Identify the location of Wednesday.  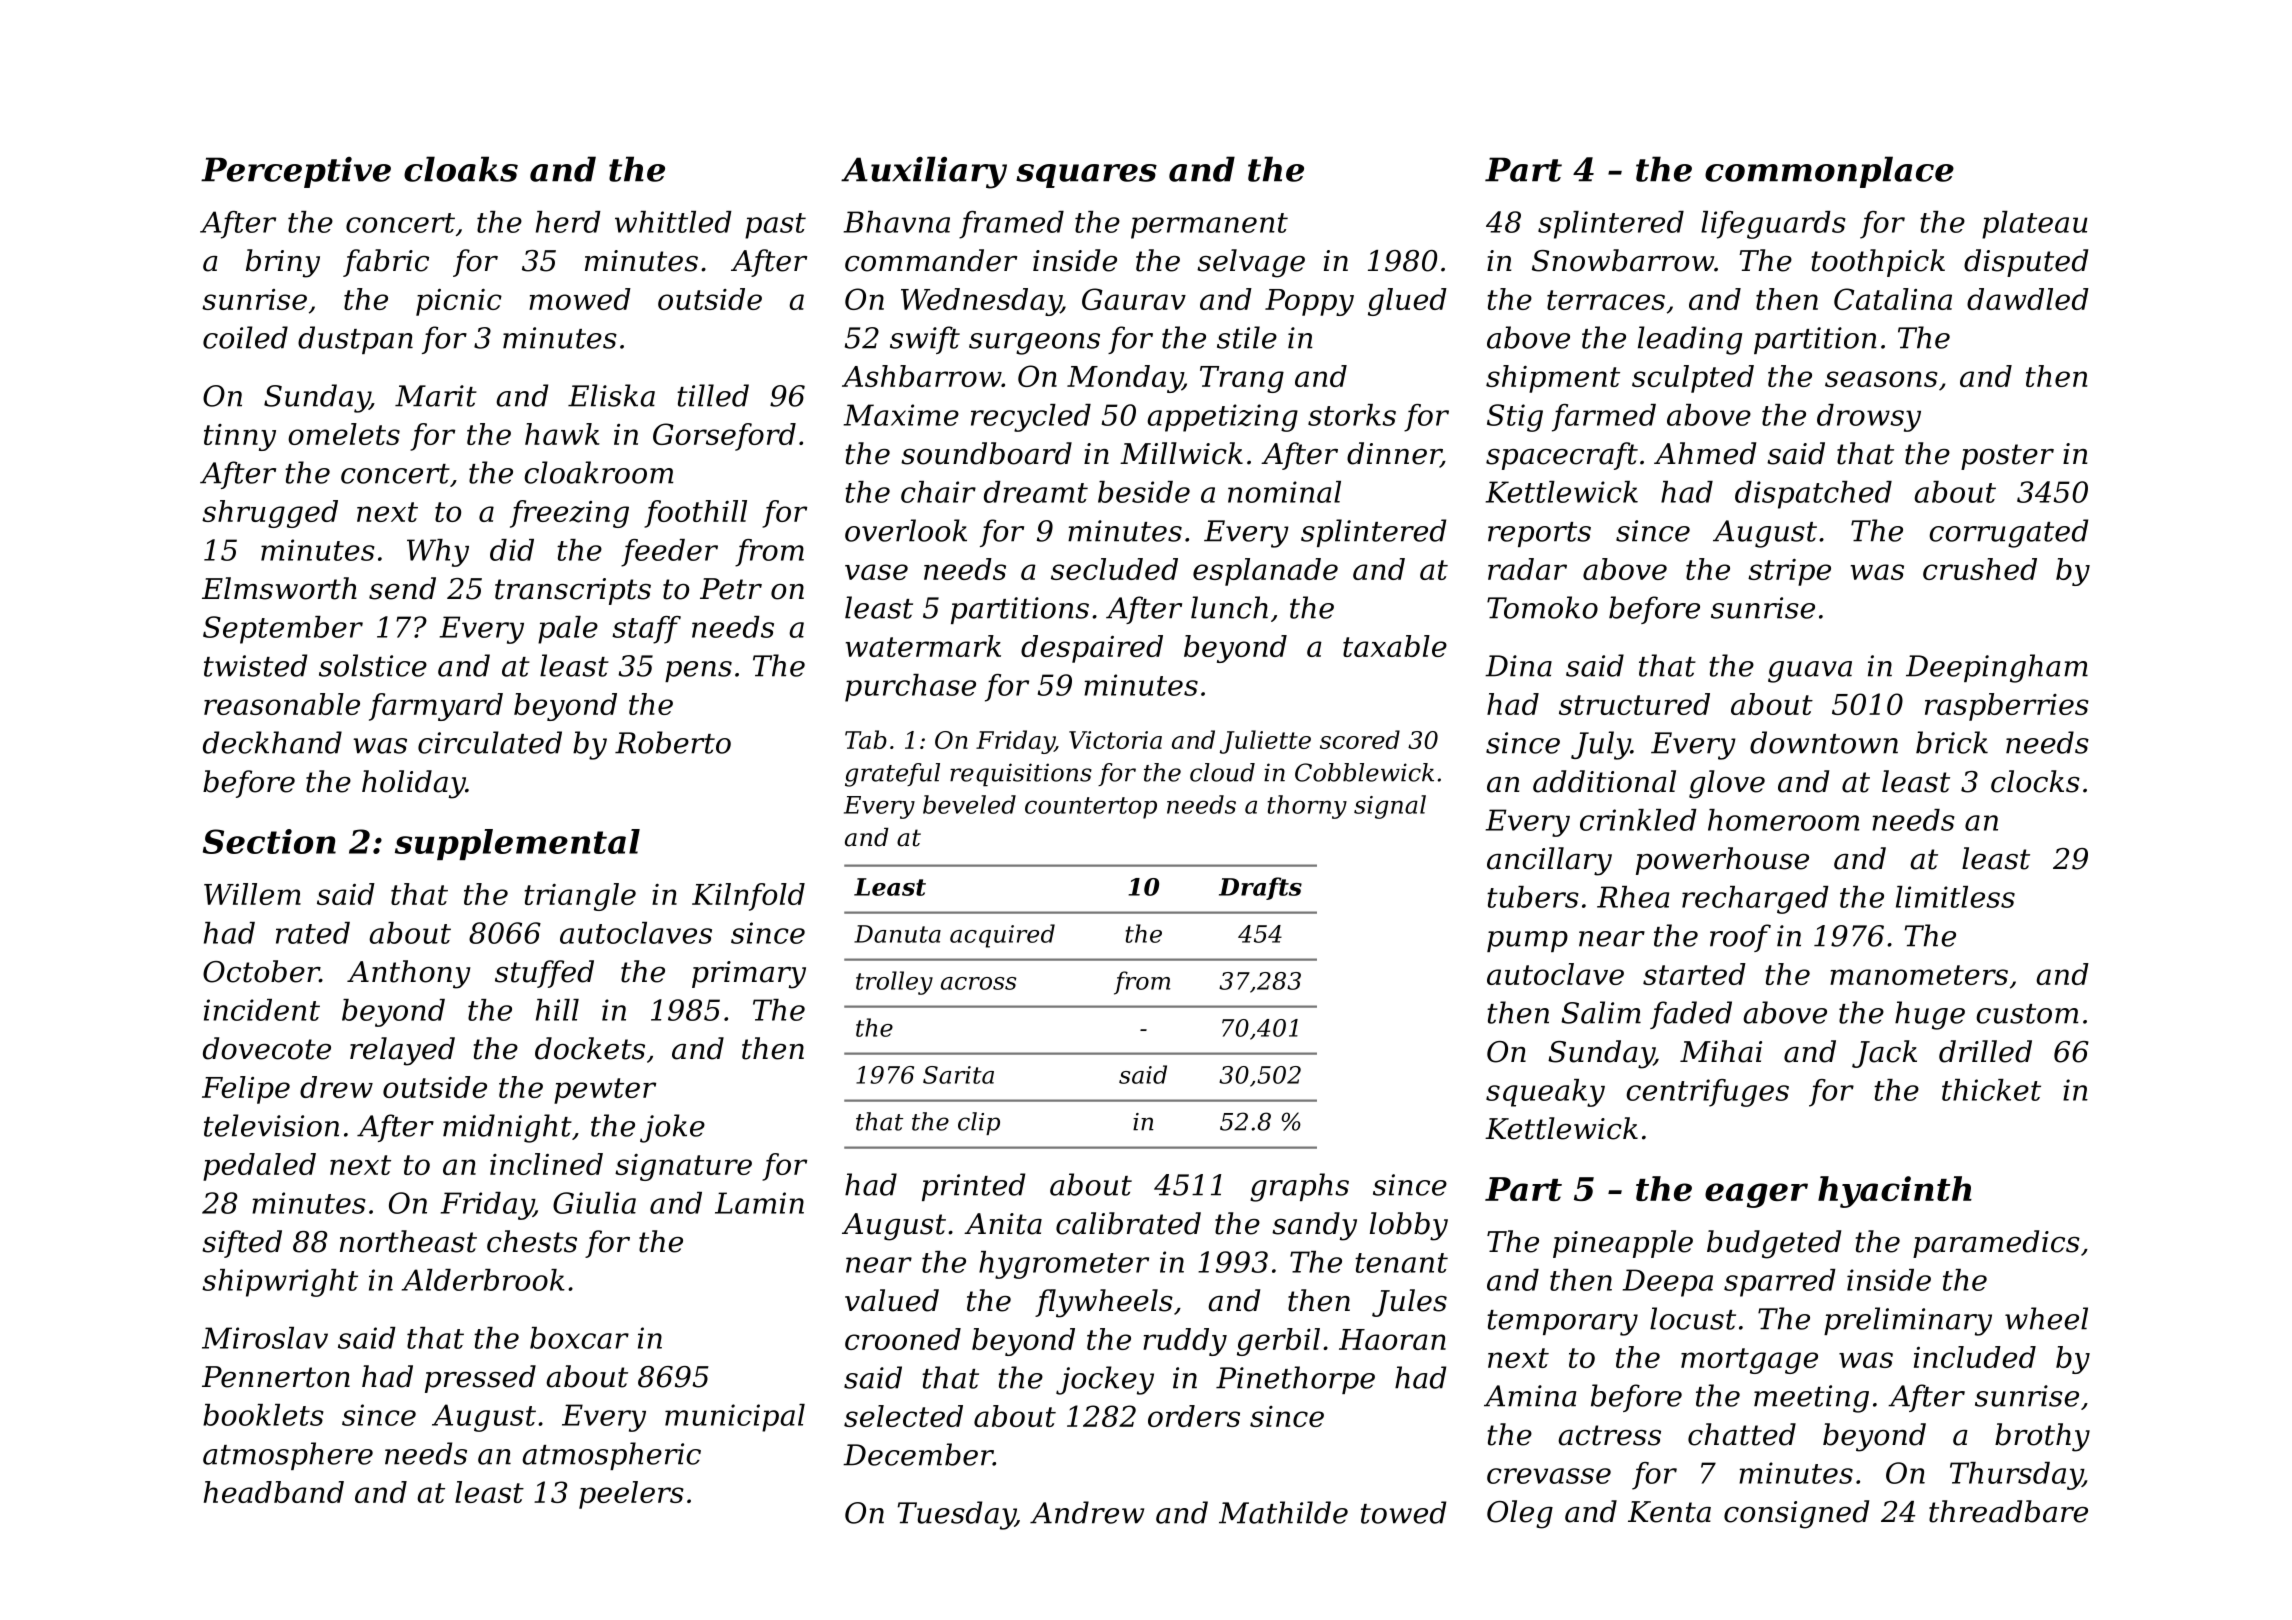
(981, 302).
